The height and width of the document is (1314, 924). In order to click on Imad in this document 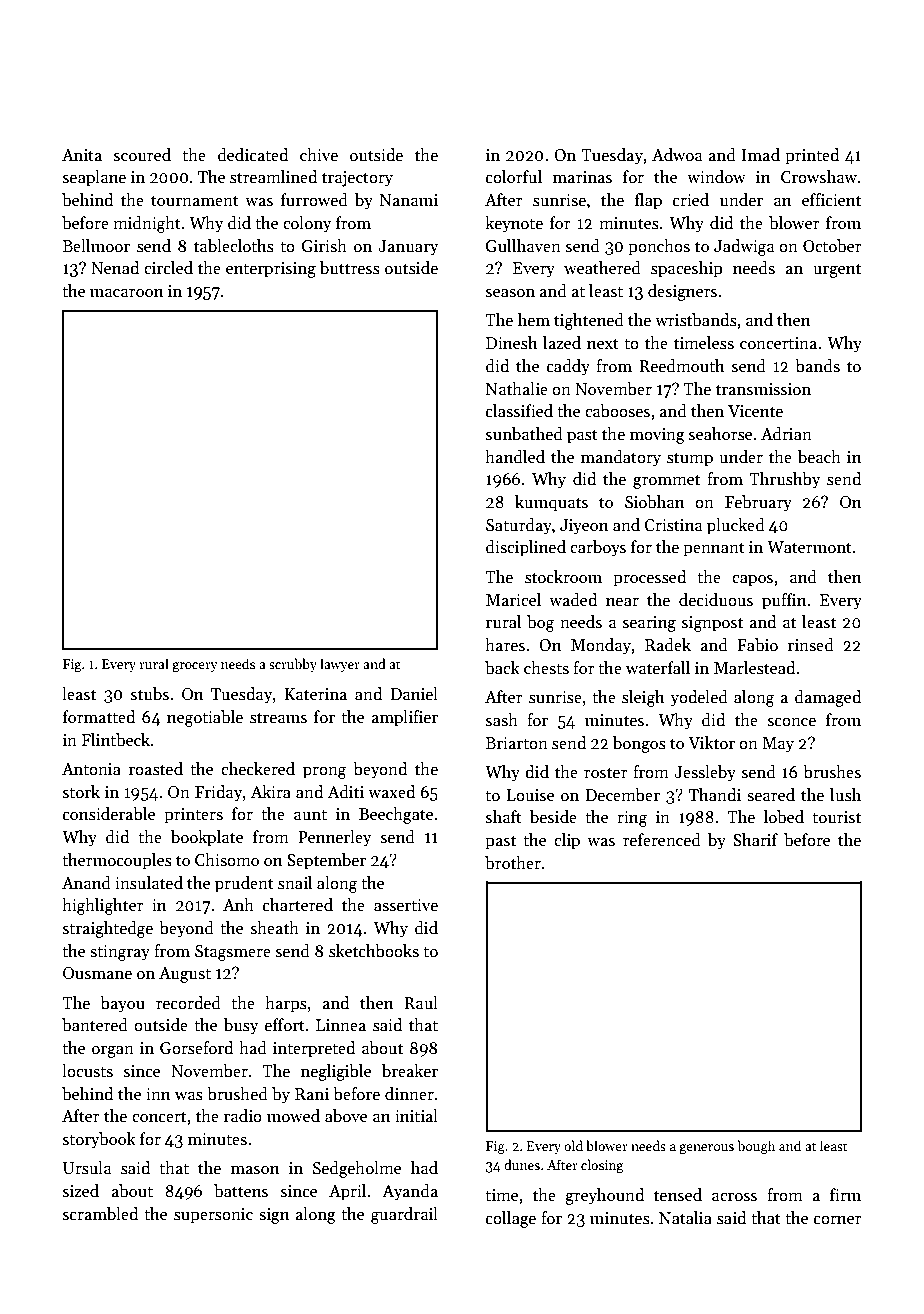, I will do `click(761, 155)`.
